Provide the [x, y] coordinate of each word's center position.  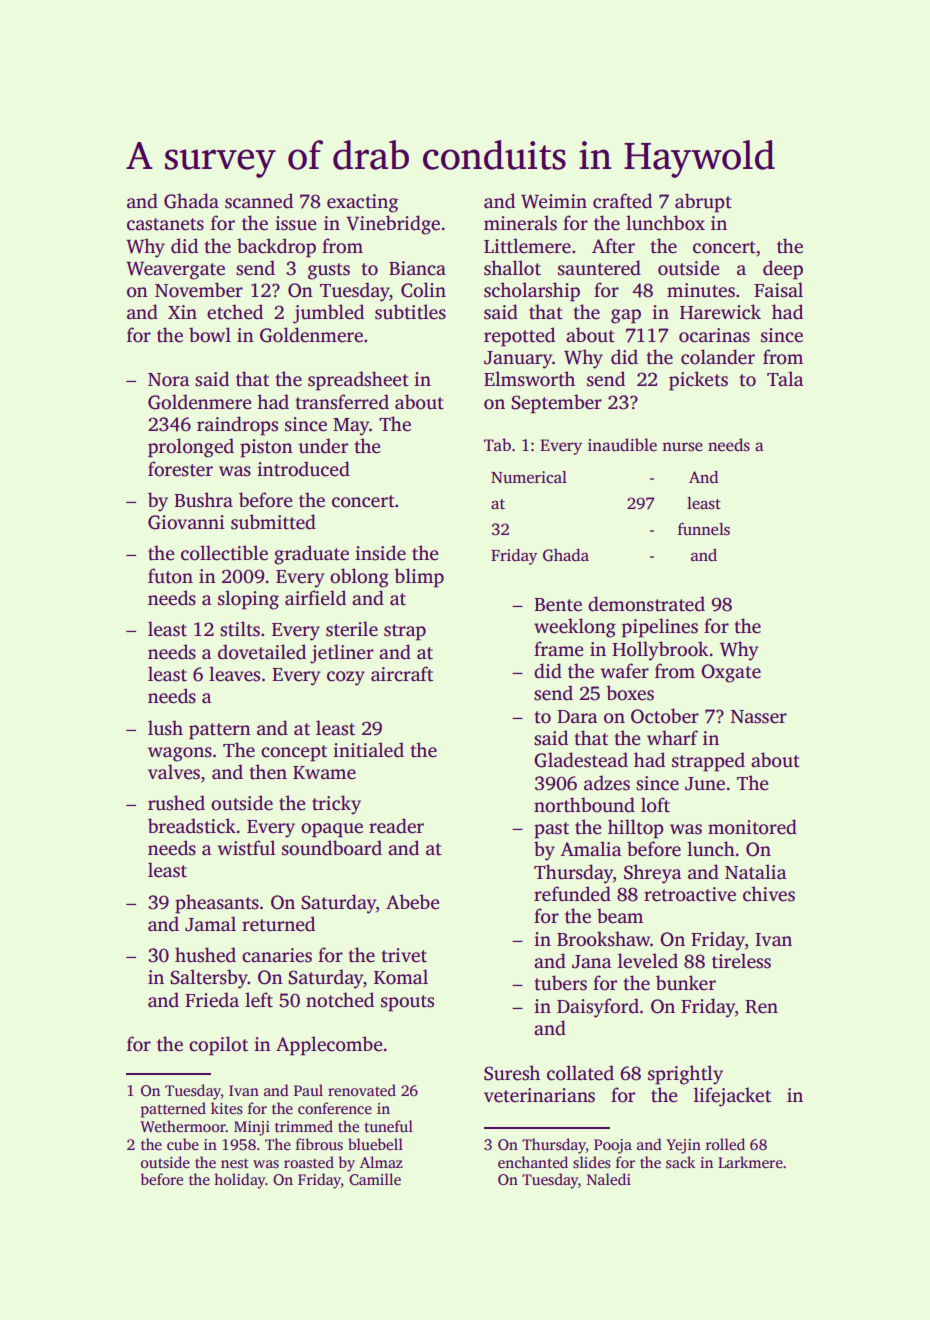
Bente [558, 605]
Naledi [609, 1179]
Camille [375, 1179]
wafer [624, 671]
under [323, 446]
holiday [239, 1181]
